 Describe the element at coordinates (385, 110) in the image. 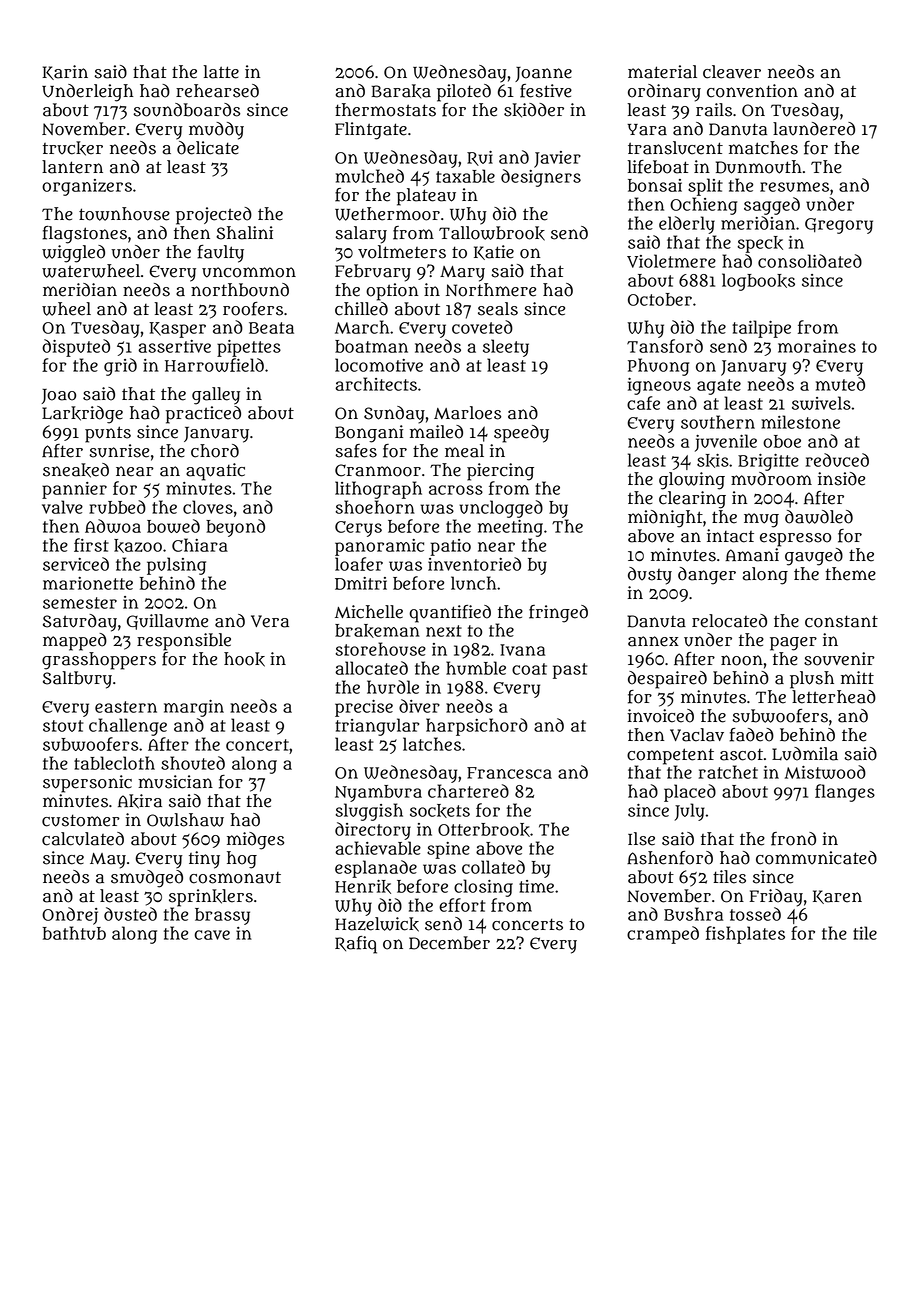

I see `thermostats` at that location.
